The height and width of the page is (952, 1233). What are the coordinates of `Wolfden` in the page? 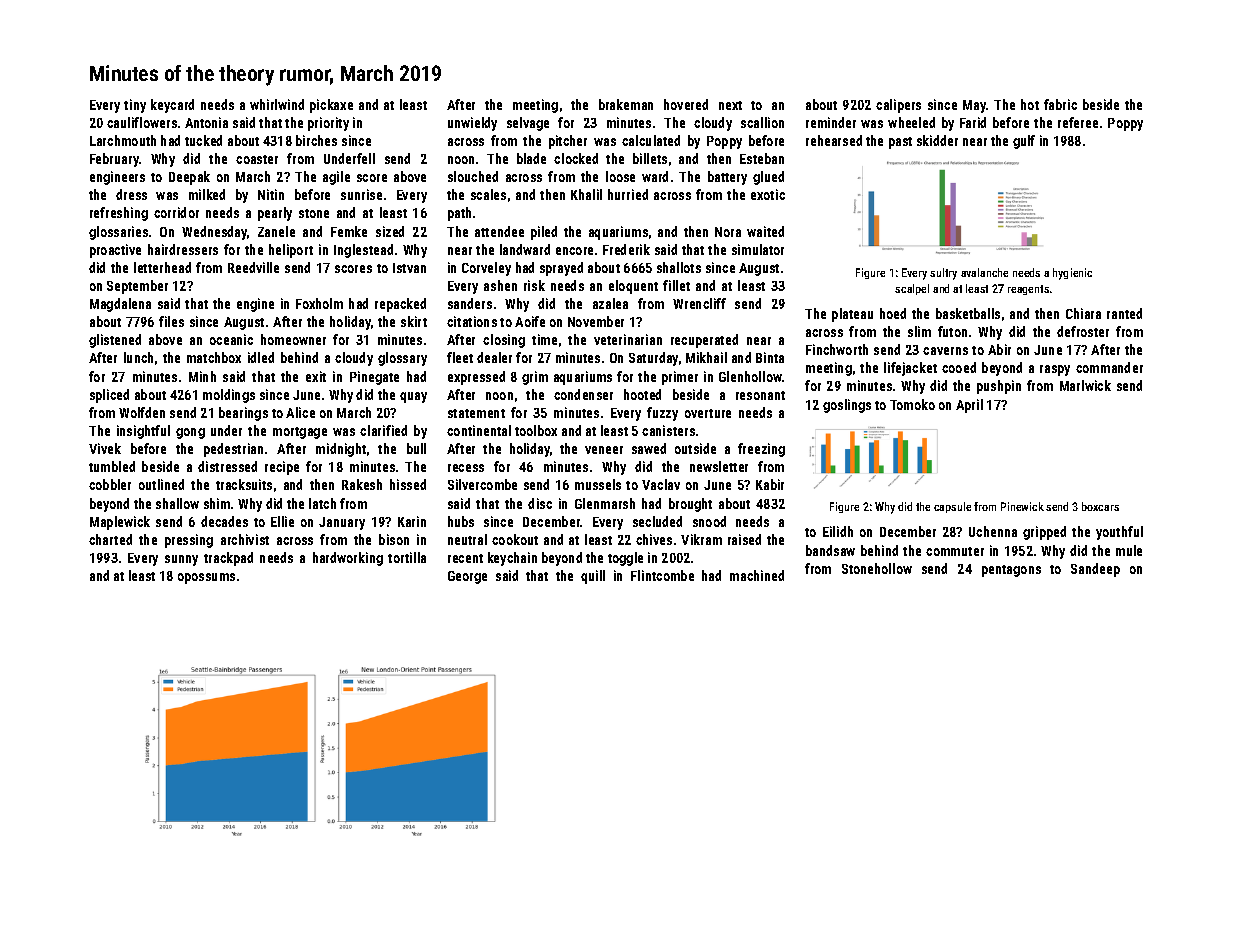 It's located at (142, 412).
